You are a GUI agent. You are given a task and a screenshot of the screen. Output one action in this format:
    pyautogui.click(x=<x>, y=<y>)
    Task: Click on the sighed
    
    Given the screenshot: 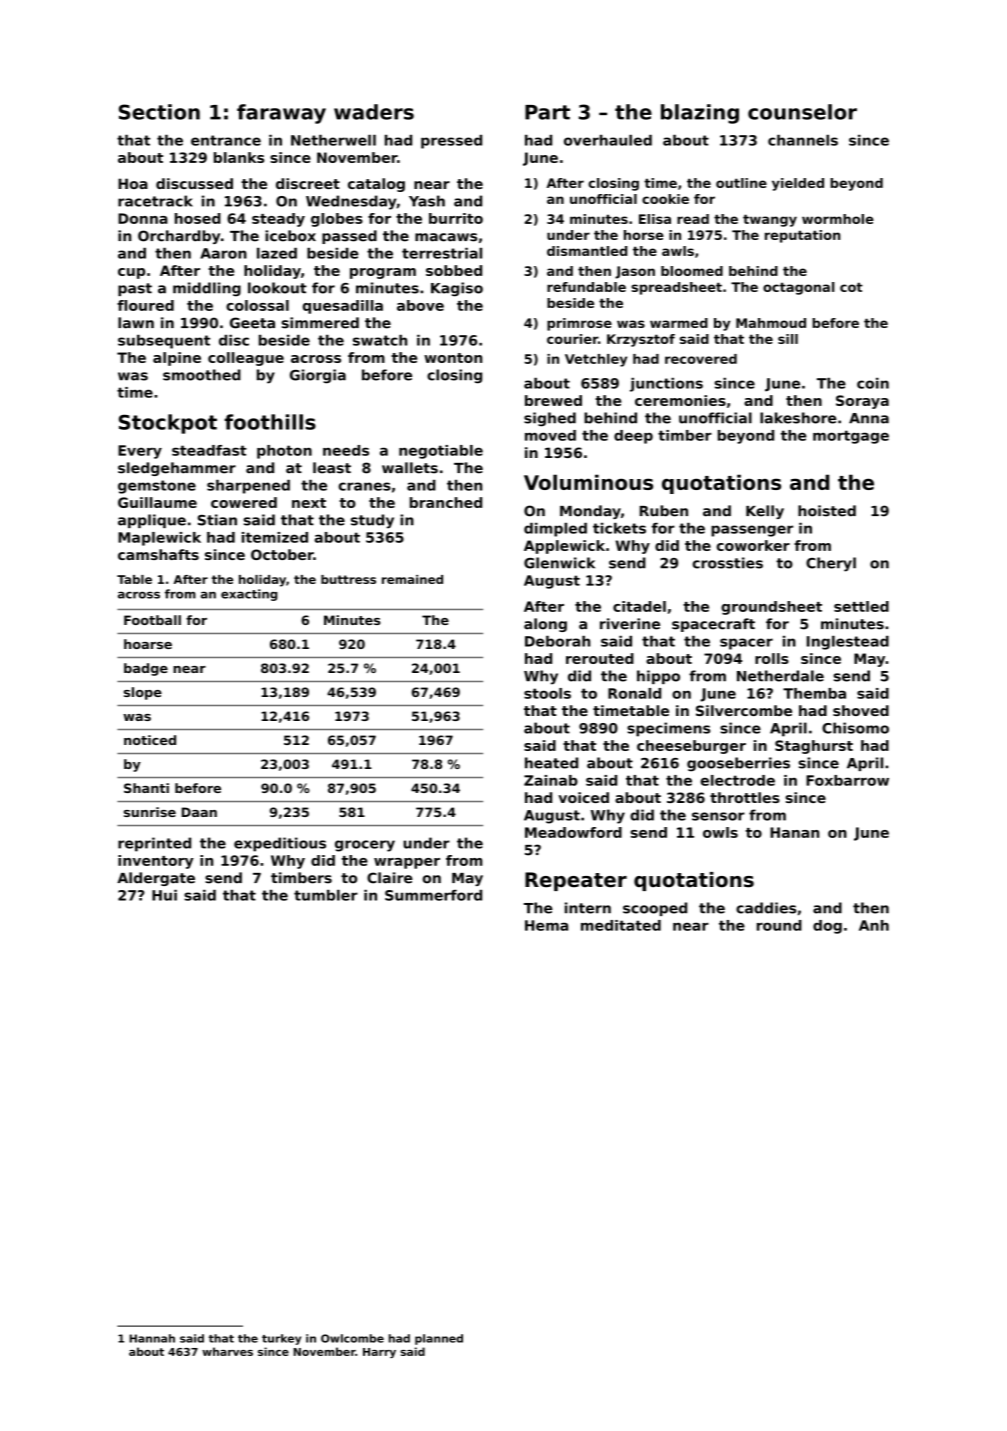 What is the action you would take?
    pyautogui.click(x=550, y=419)
